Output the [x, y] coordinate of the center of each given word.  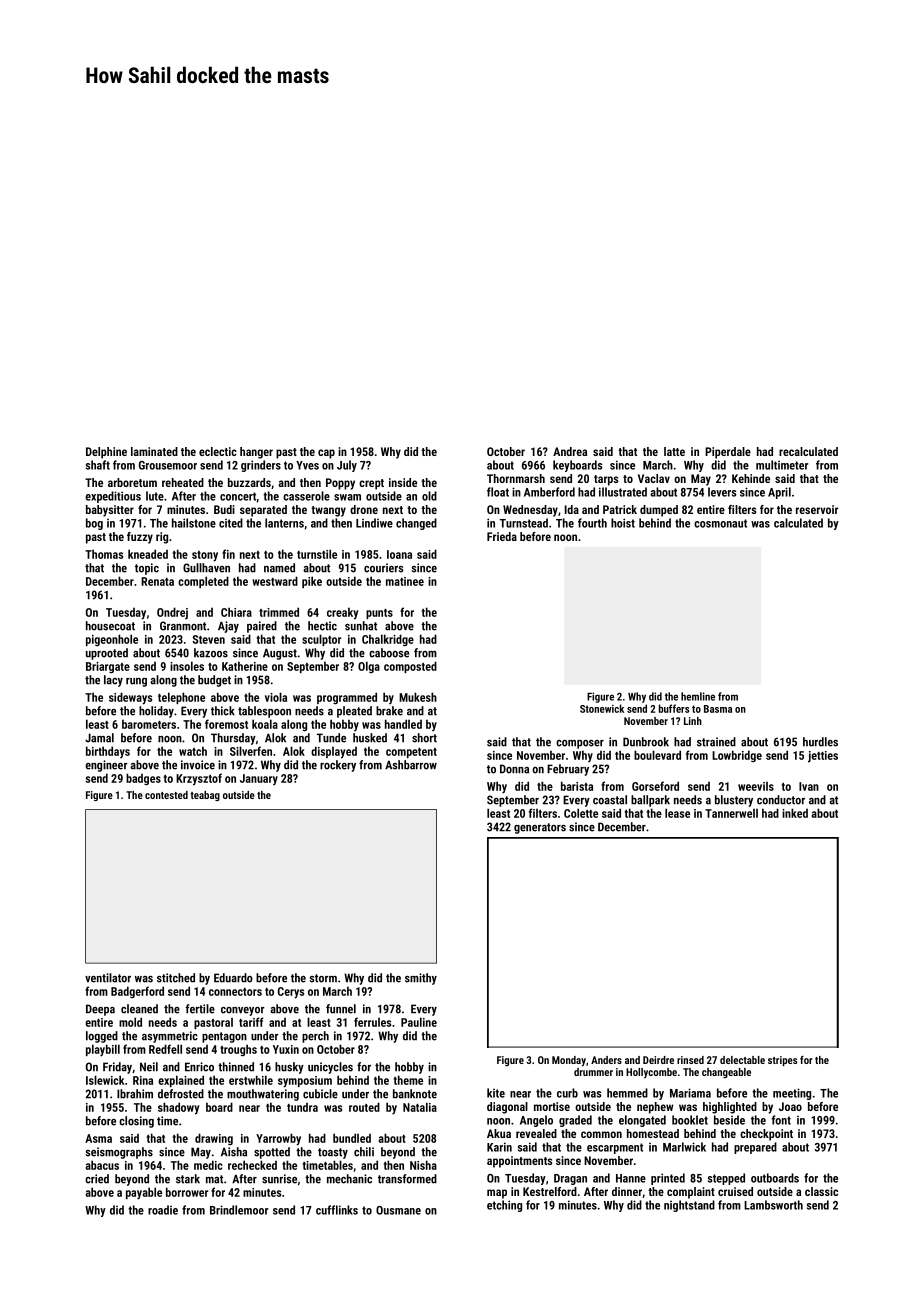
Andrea [570, 451]
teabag [205, 796]
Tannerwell [731, 813]
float [498, 492]
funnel [341, 1009]
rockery [338, 766]
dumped [659, 511]
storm [323, 978]
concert [238, 496]
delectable [742, 1060]
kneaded [148, 554]
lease [677, 813]
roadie [163, 1210]
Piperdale [728, 453]
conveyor [242, 1011]
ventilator [108, 978]
